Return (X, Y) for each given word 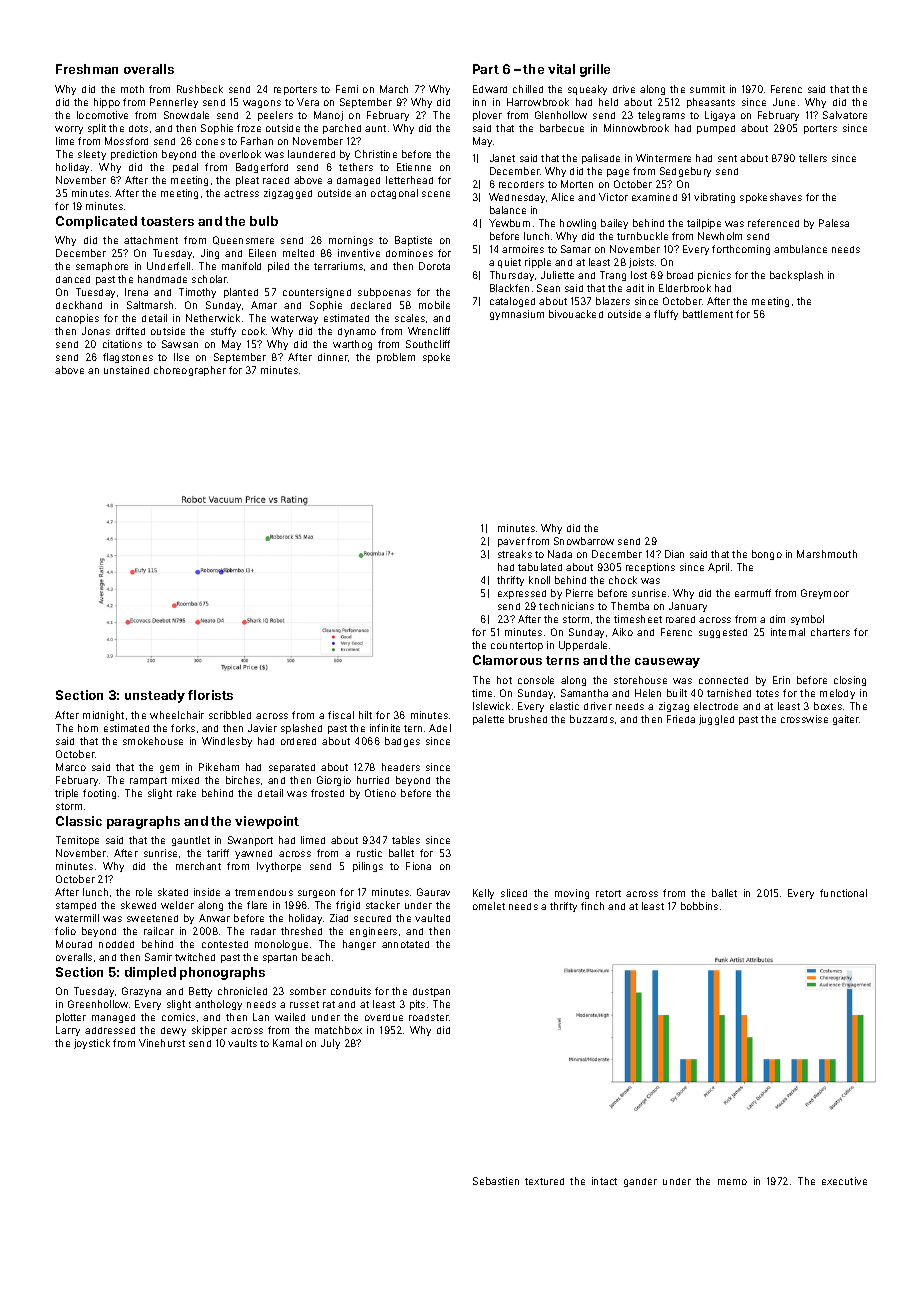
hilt (365, 715)
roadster (429, 1017)
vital (561, 69)
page (618, 173)
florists (210, 695)
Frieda (681, 719)
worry (69, 130)
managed (113, 1018)
